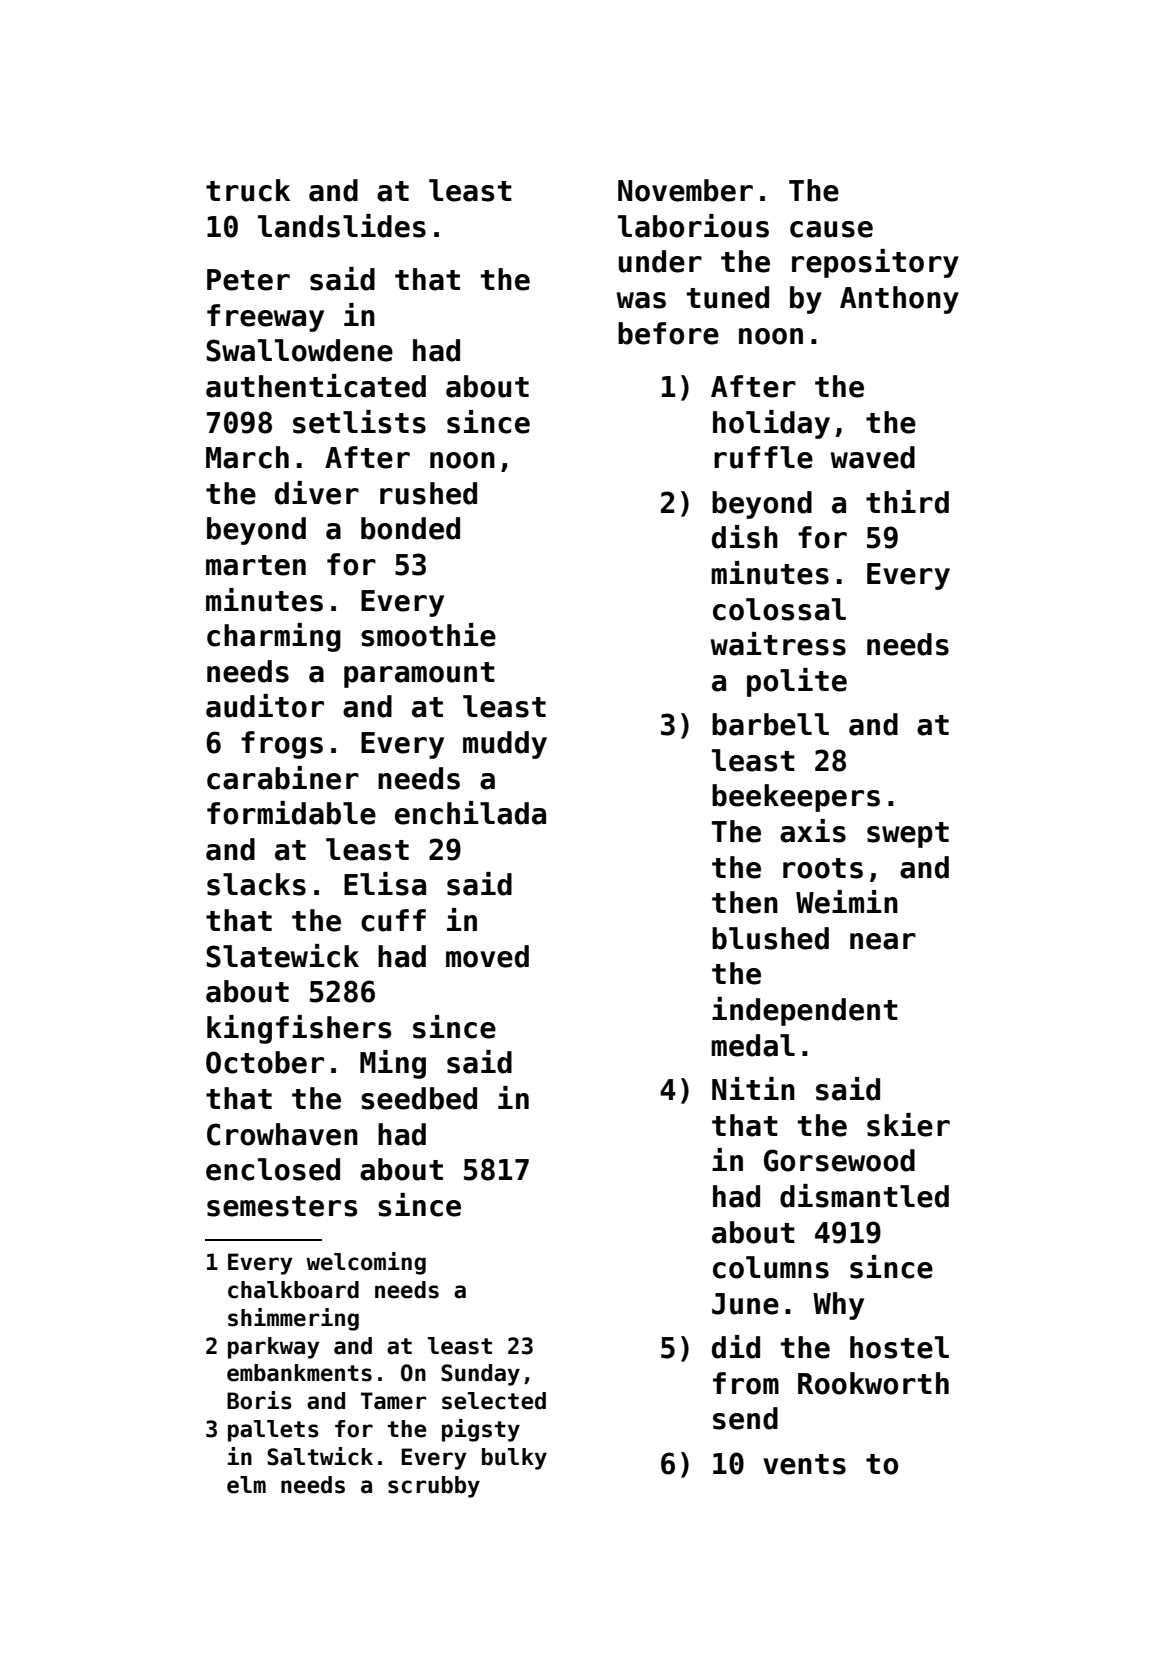  I want to click on truck, so click(248, 190).
